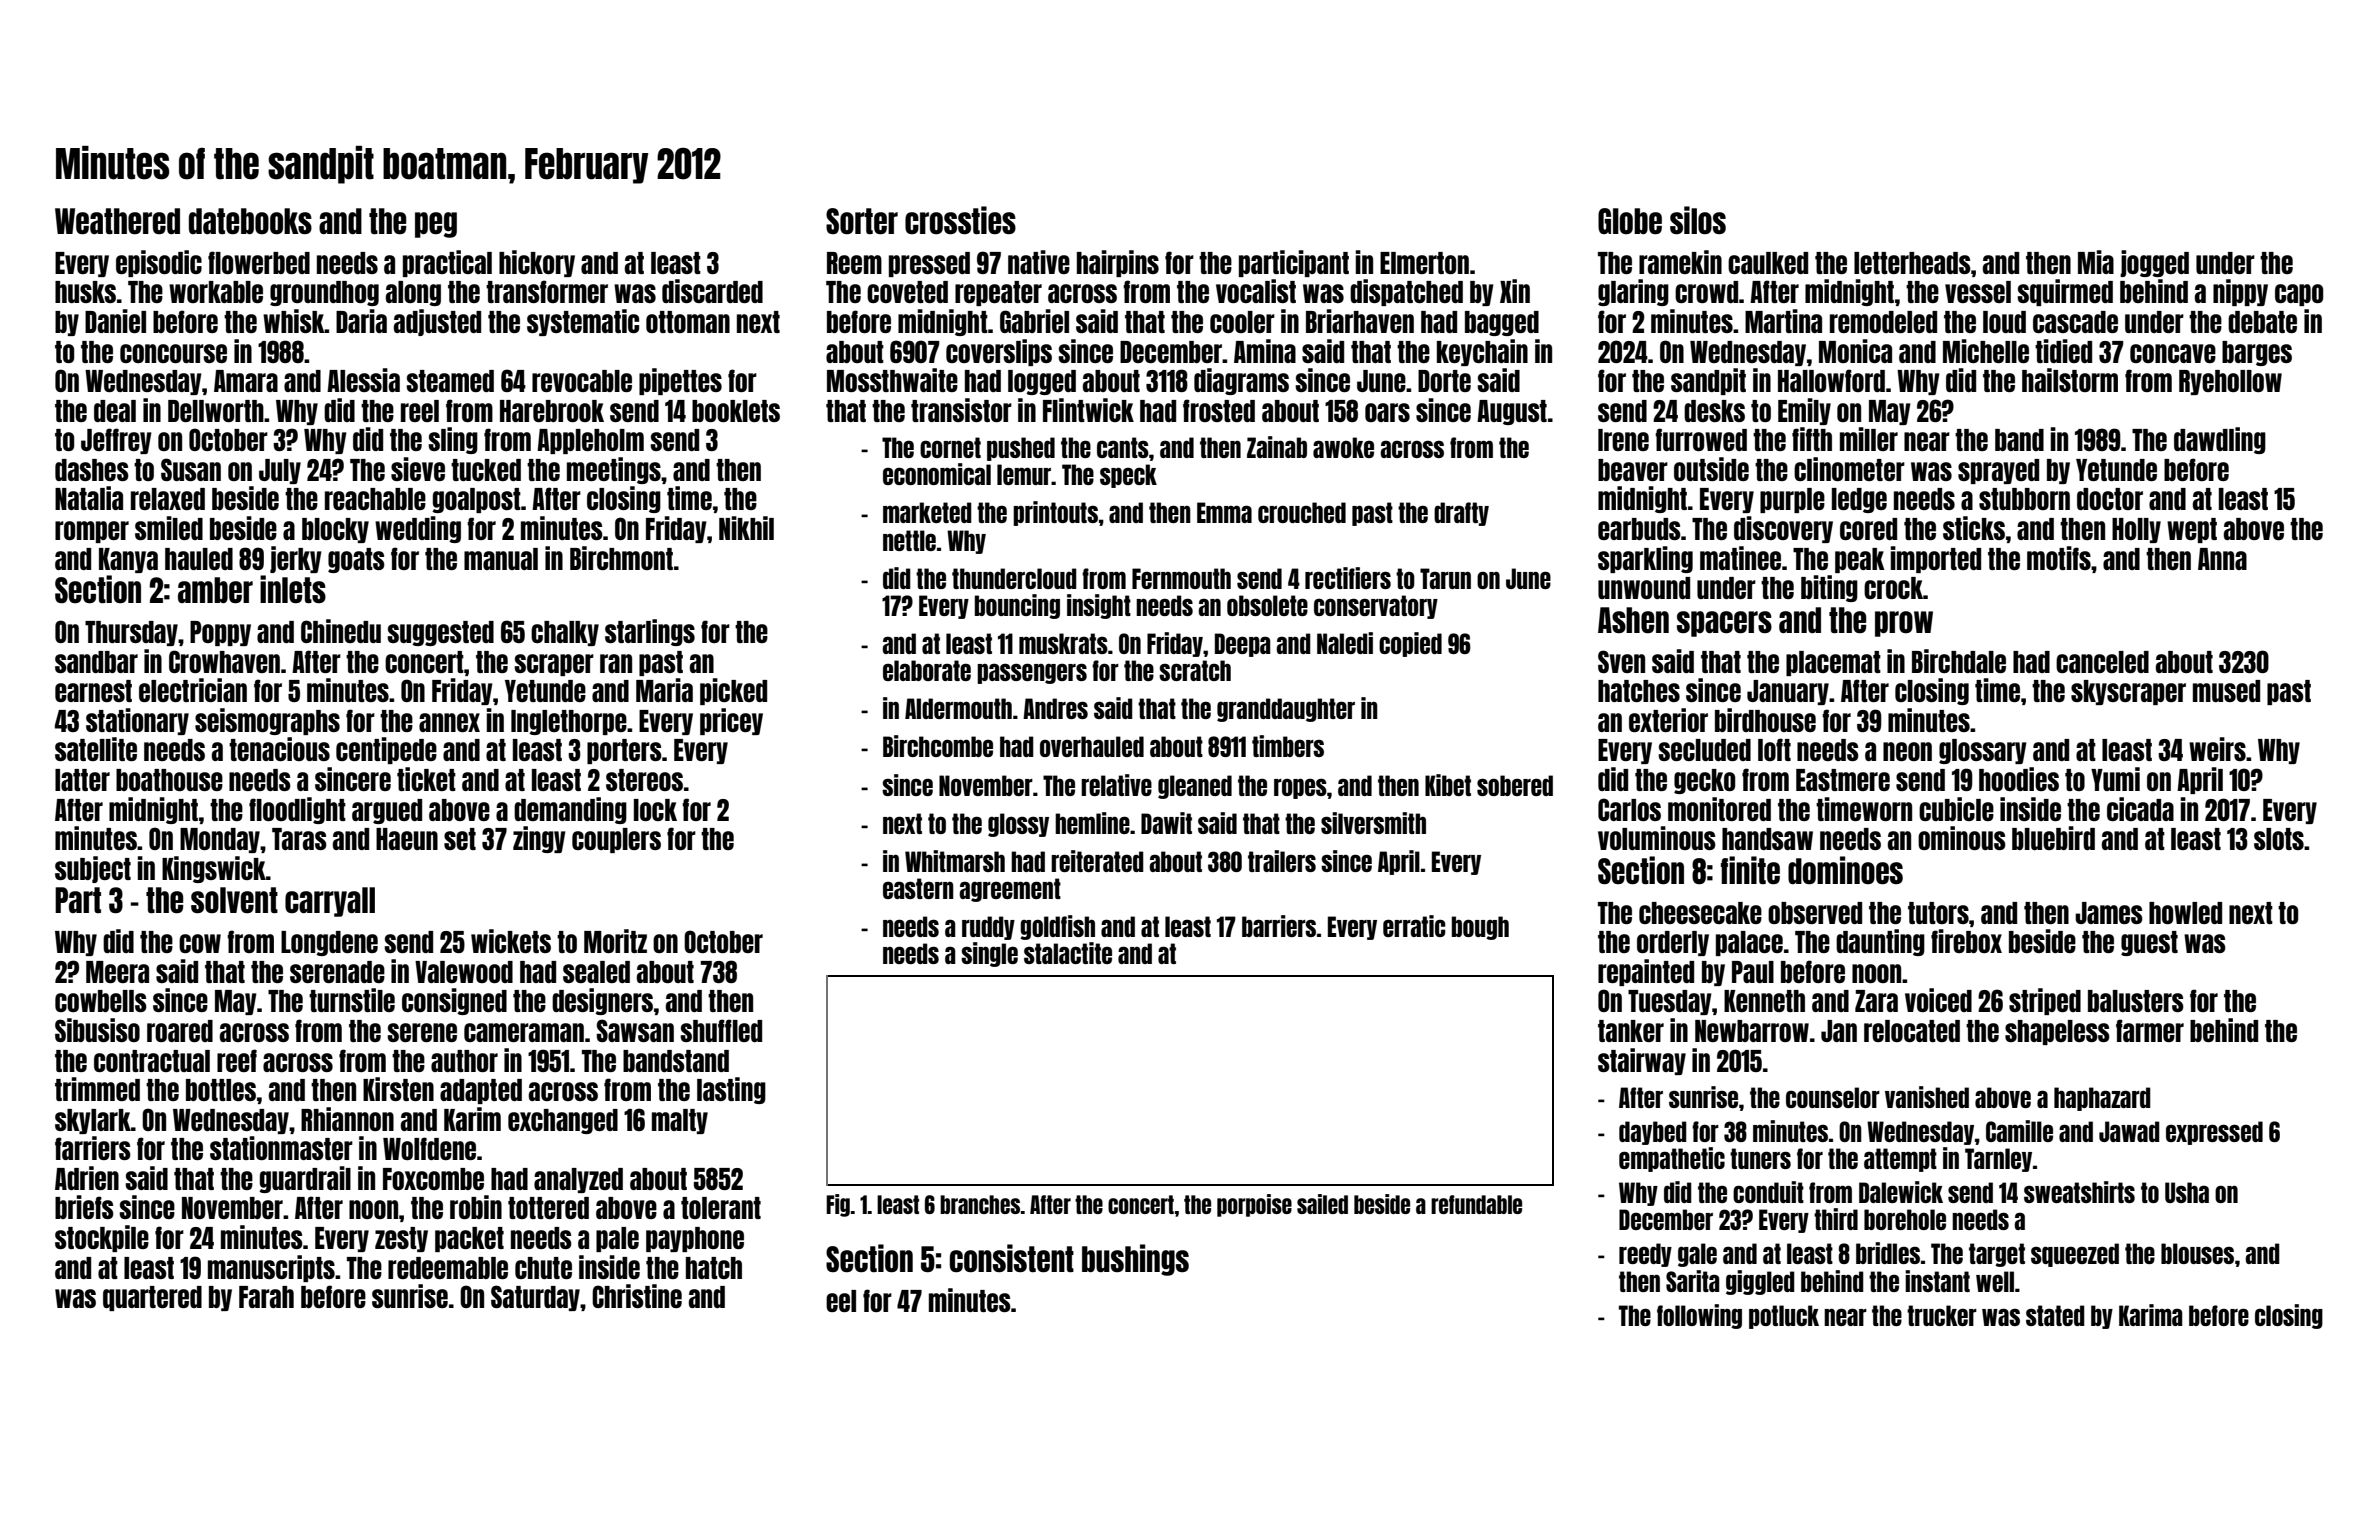 The width and height of the image is (2380, 1540). I want to click on silos, so click(1698, 220).
